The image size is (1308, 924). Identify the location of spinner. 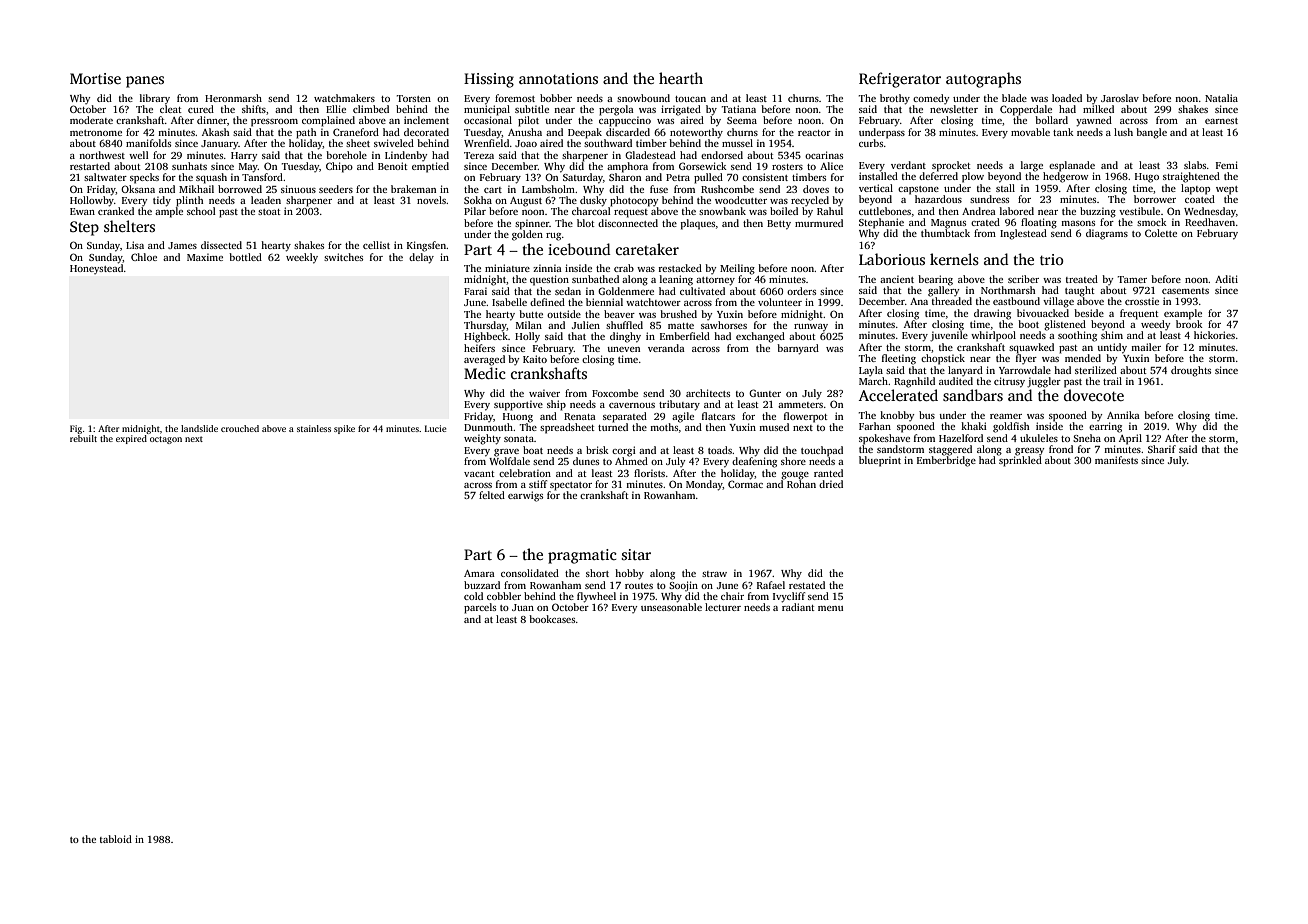
(532, 224).
